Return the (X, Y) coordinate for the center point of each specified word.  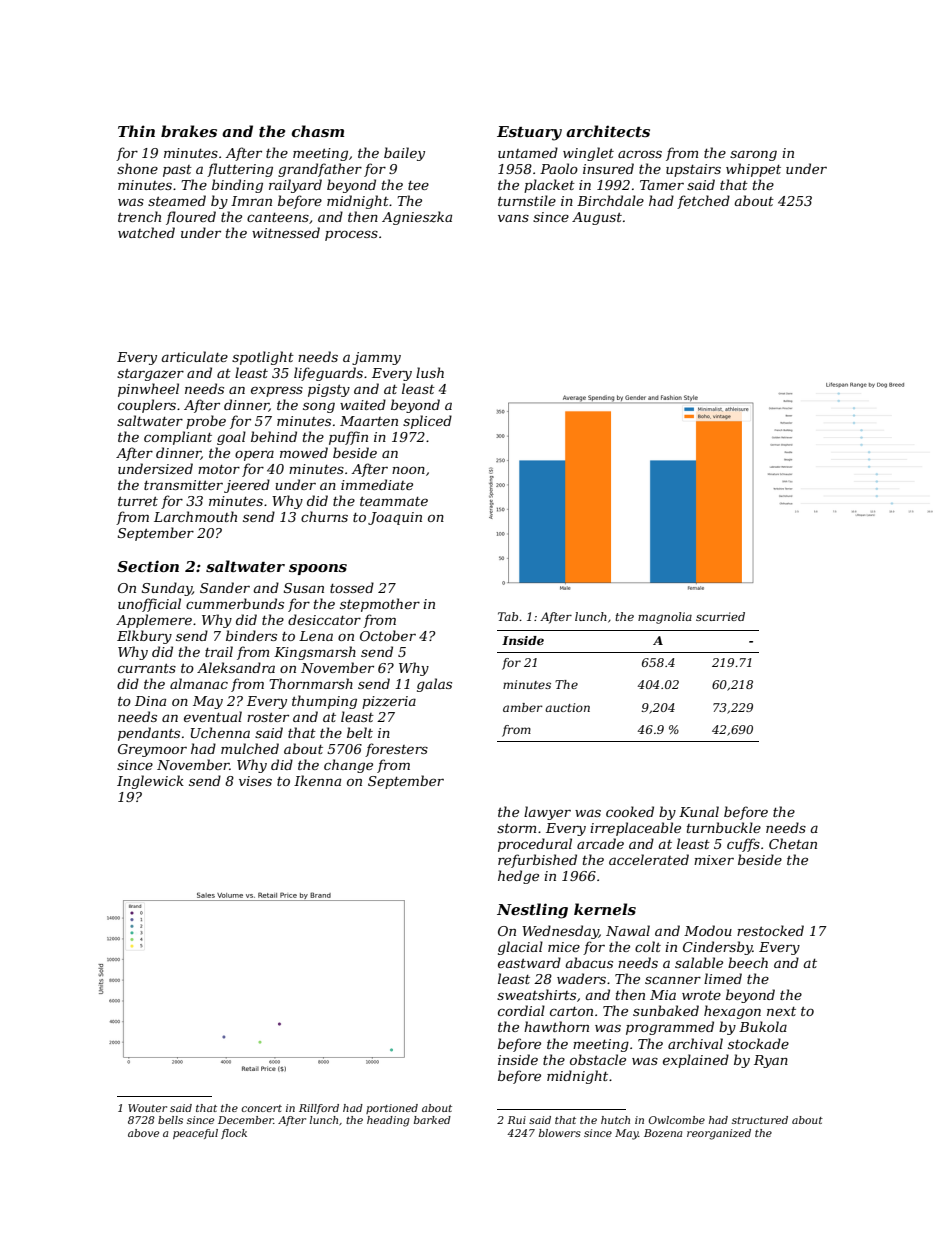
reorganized (719, 1134)
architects (608, 131)
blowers (560, 1133)
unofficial (149, 605)
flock (234, 1134)
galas (434, 685)
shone (137, 168)
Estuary (529, 133)
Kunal (699, 811)
